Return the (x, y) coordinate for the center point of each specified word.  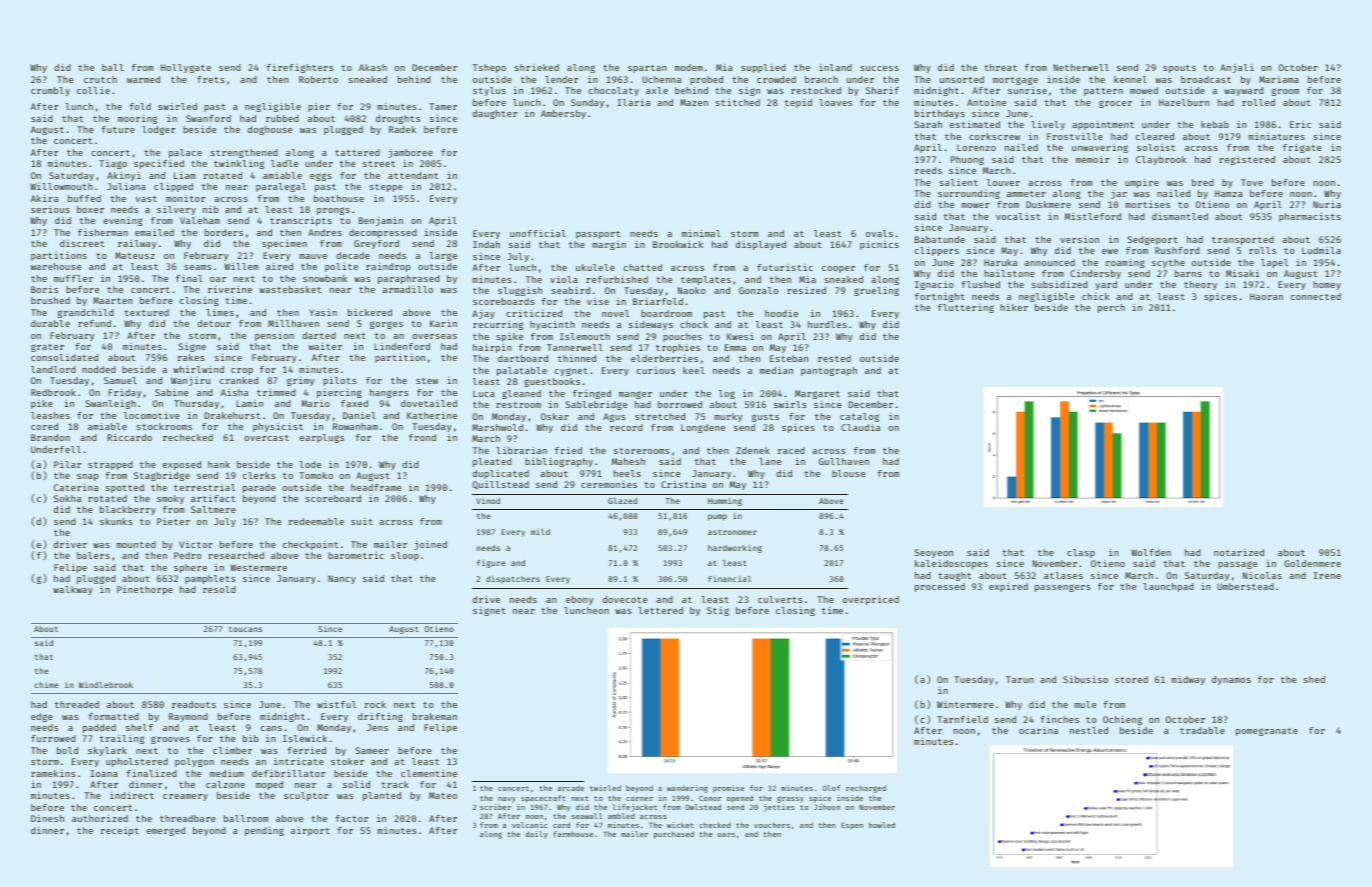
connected (1316, 296)
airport (310, 831)
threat (1000, 67)
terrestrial (204, 487)
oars (726, 835)
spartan (647, 69)
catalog (859, 417)
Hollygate (186, 68)
